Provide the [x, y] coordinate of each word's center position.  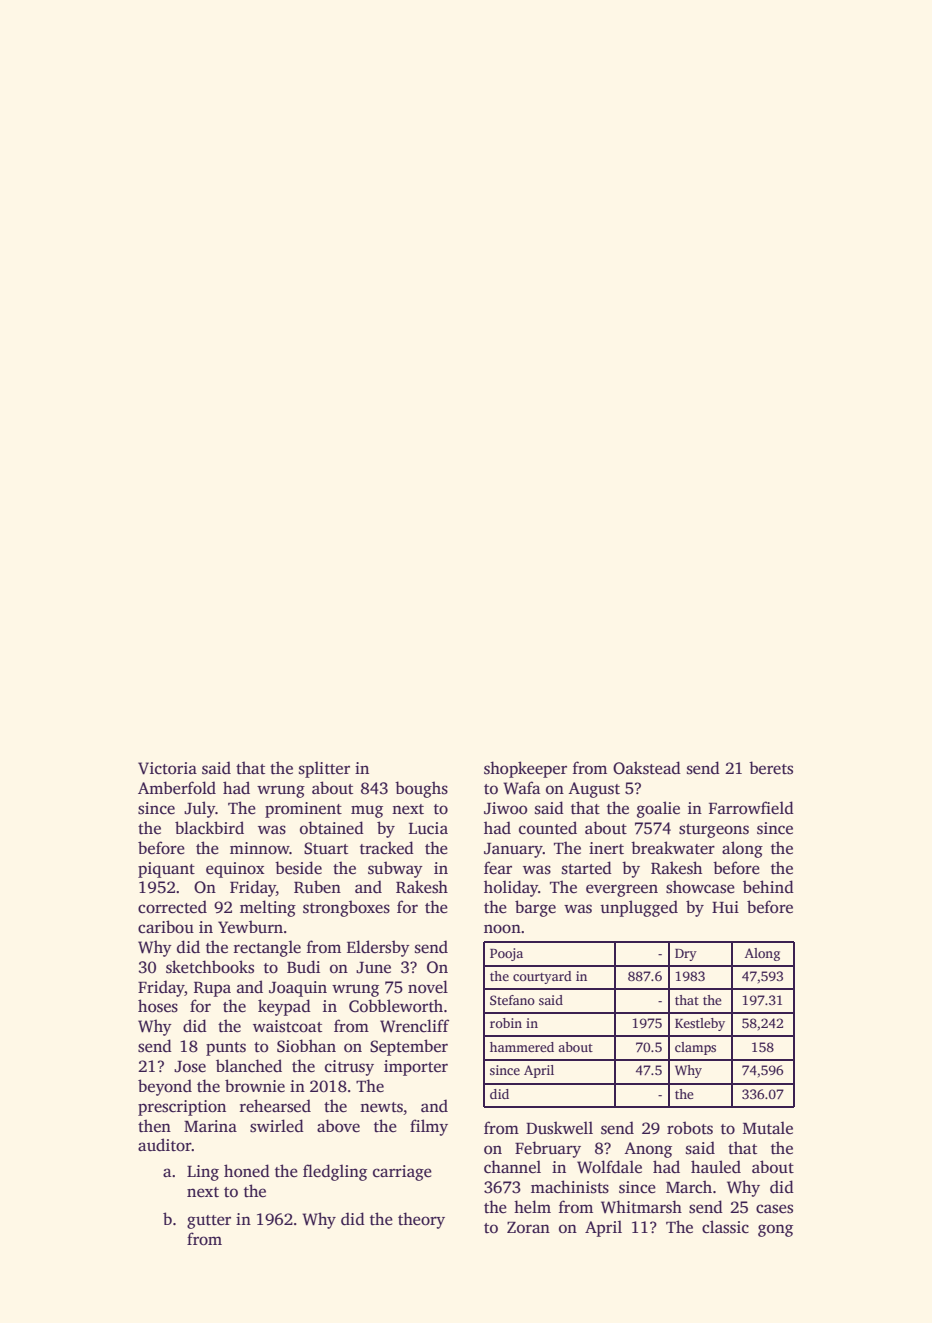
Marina [210, 1126]
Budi [303, 966]
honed [247, 1171]
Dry [686, 955]
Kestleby [700, 1024]
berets [771, 768]
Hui [725, 907]
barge [535, 908]
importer [416, 1068]
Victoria [167, 768]
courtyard [542, 977]
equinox [235, 870]
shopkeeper [525, 769]
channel [512, 1166]
